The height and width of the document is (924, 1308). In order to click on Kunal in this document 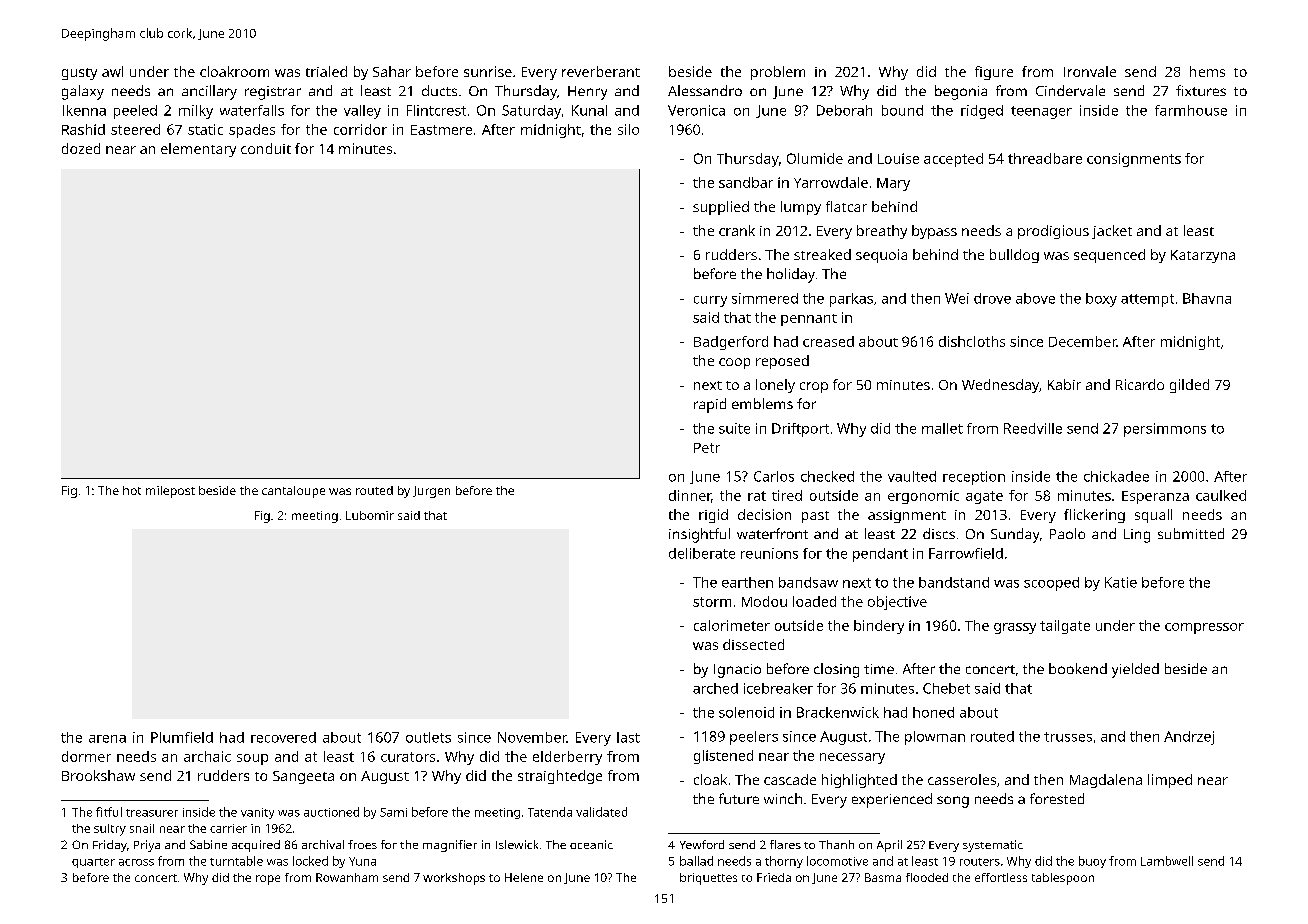, I will do `click(589, 110)`.
